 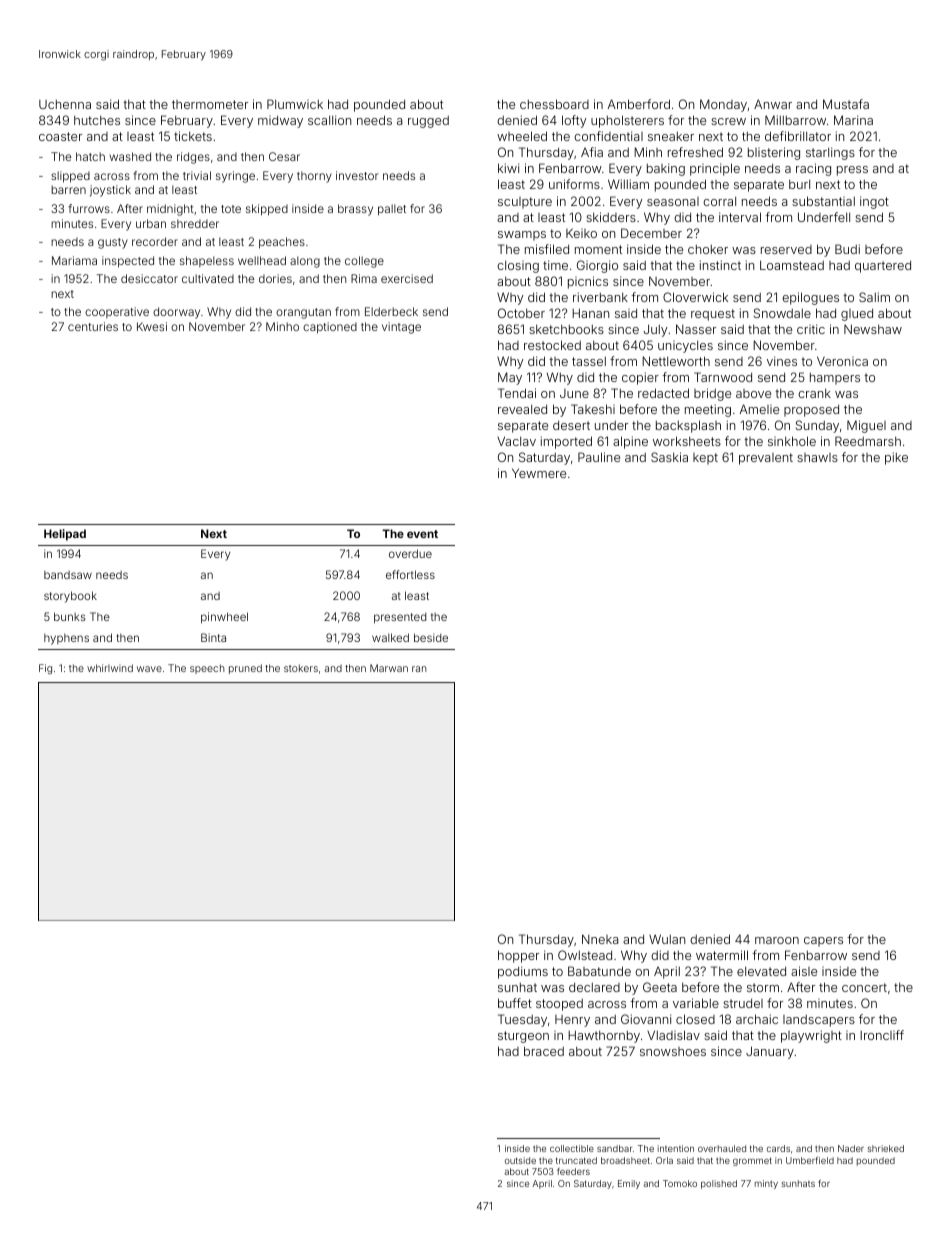 What do you see at coordinates (667, 939) in the screenshot?
I see `Wulan` at bounding box center [667, 939].
